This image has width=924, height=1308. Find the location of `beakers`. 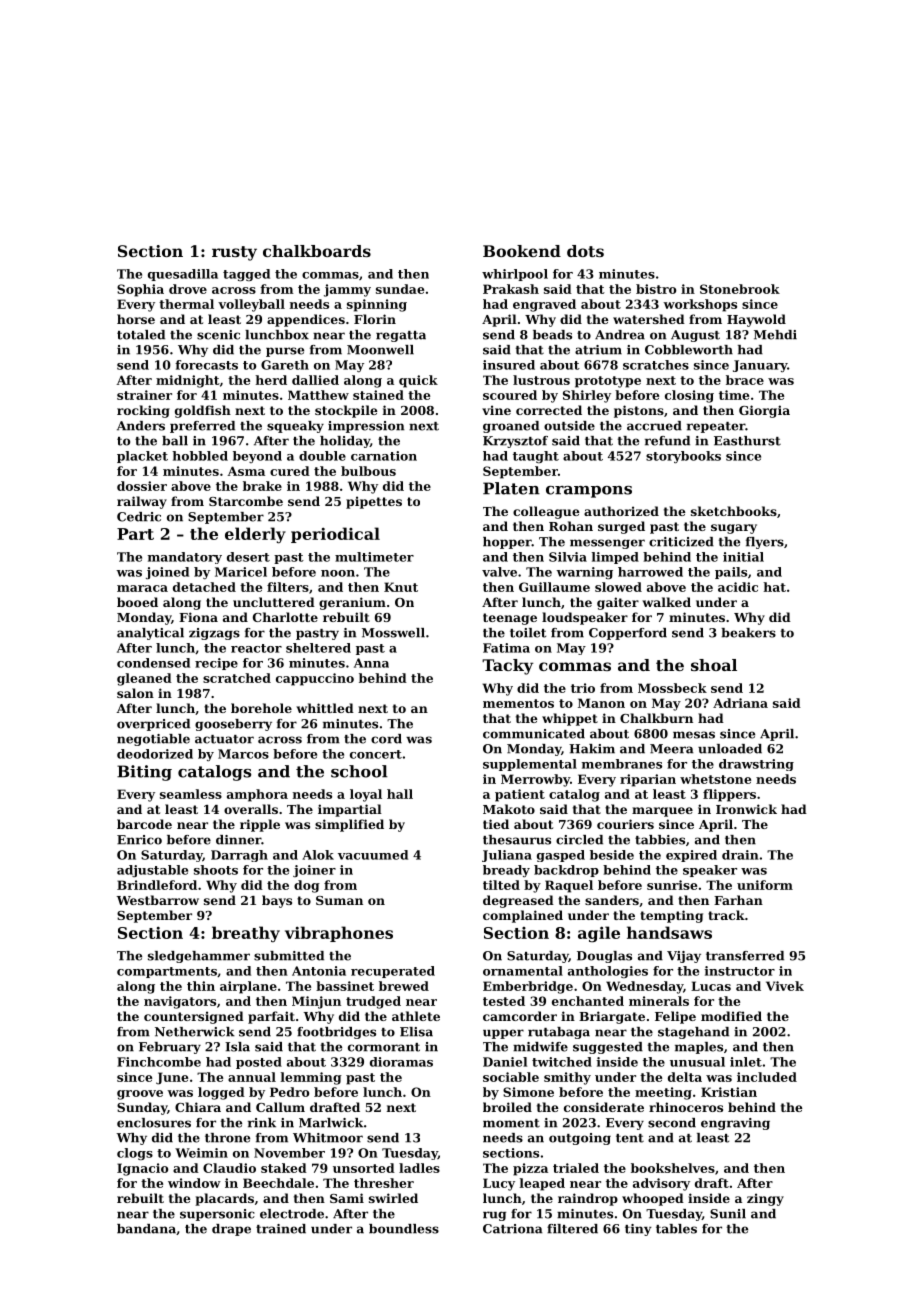

beakers is located at coordinates (748, 633).
